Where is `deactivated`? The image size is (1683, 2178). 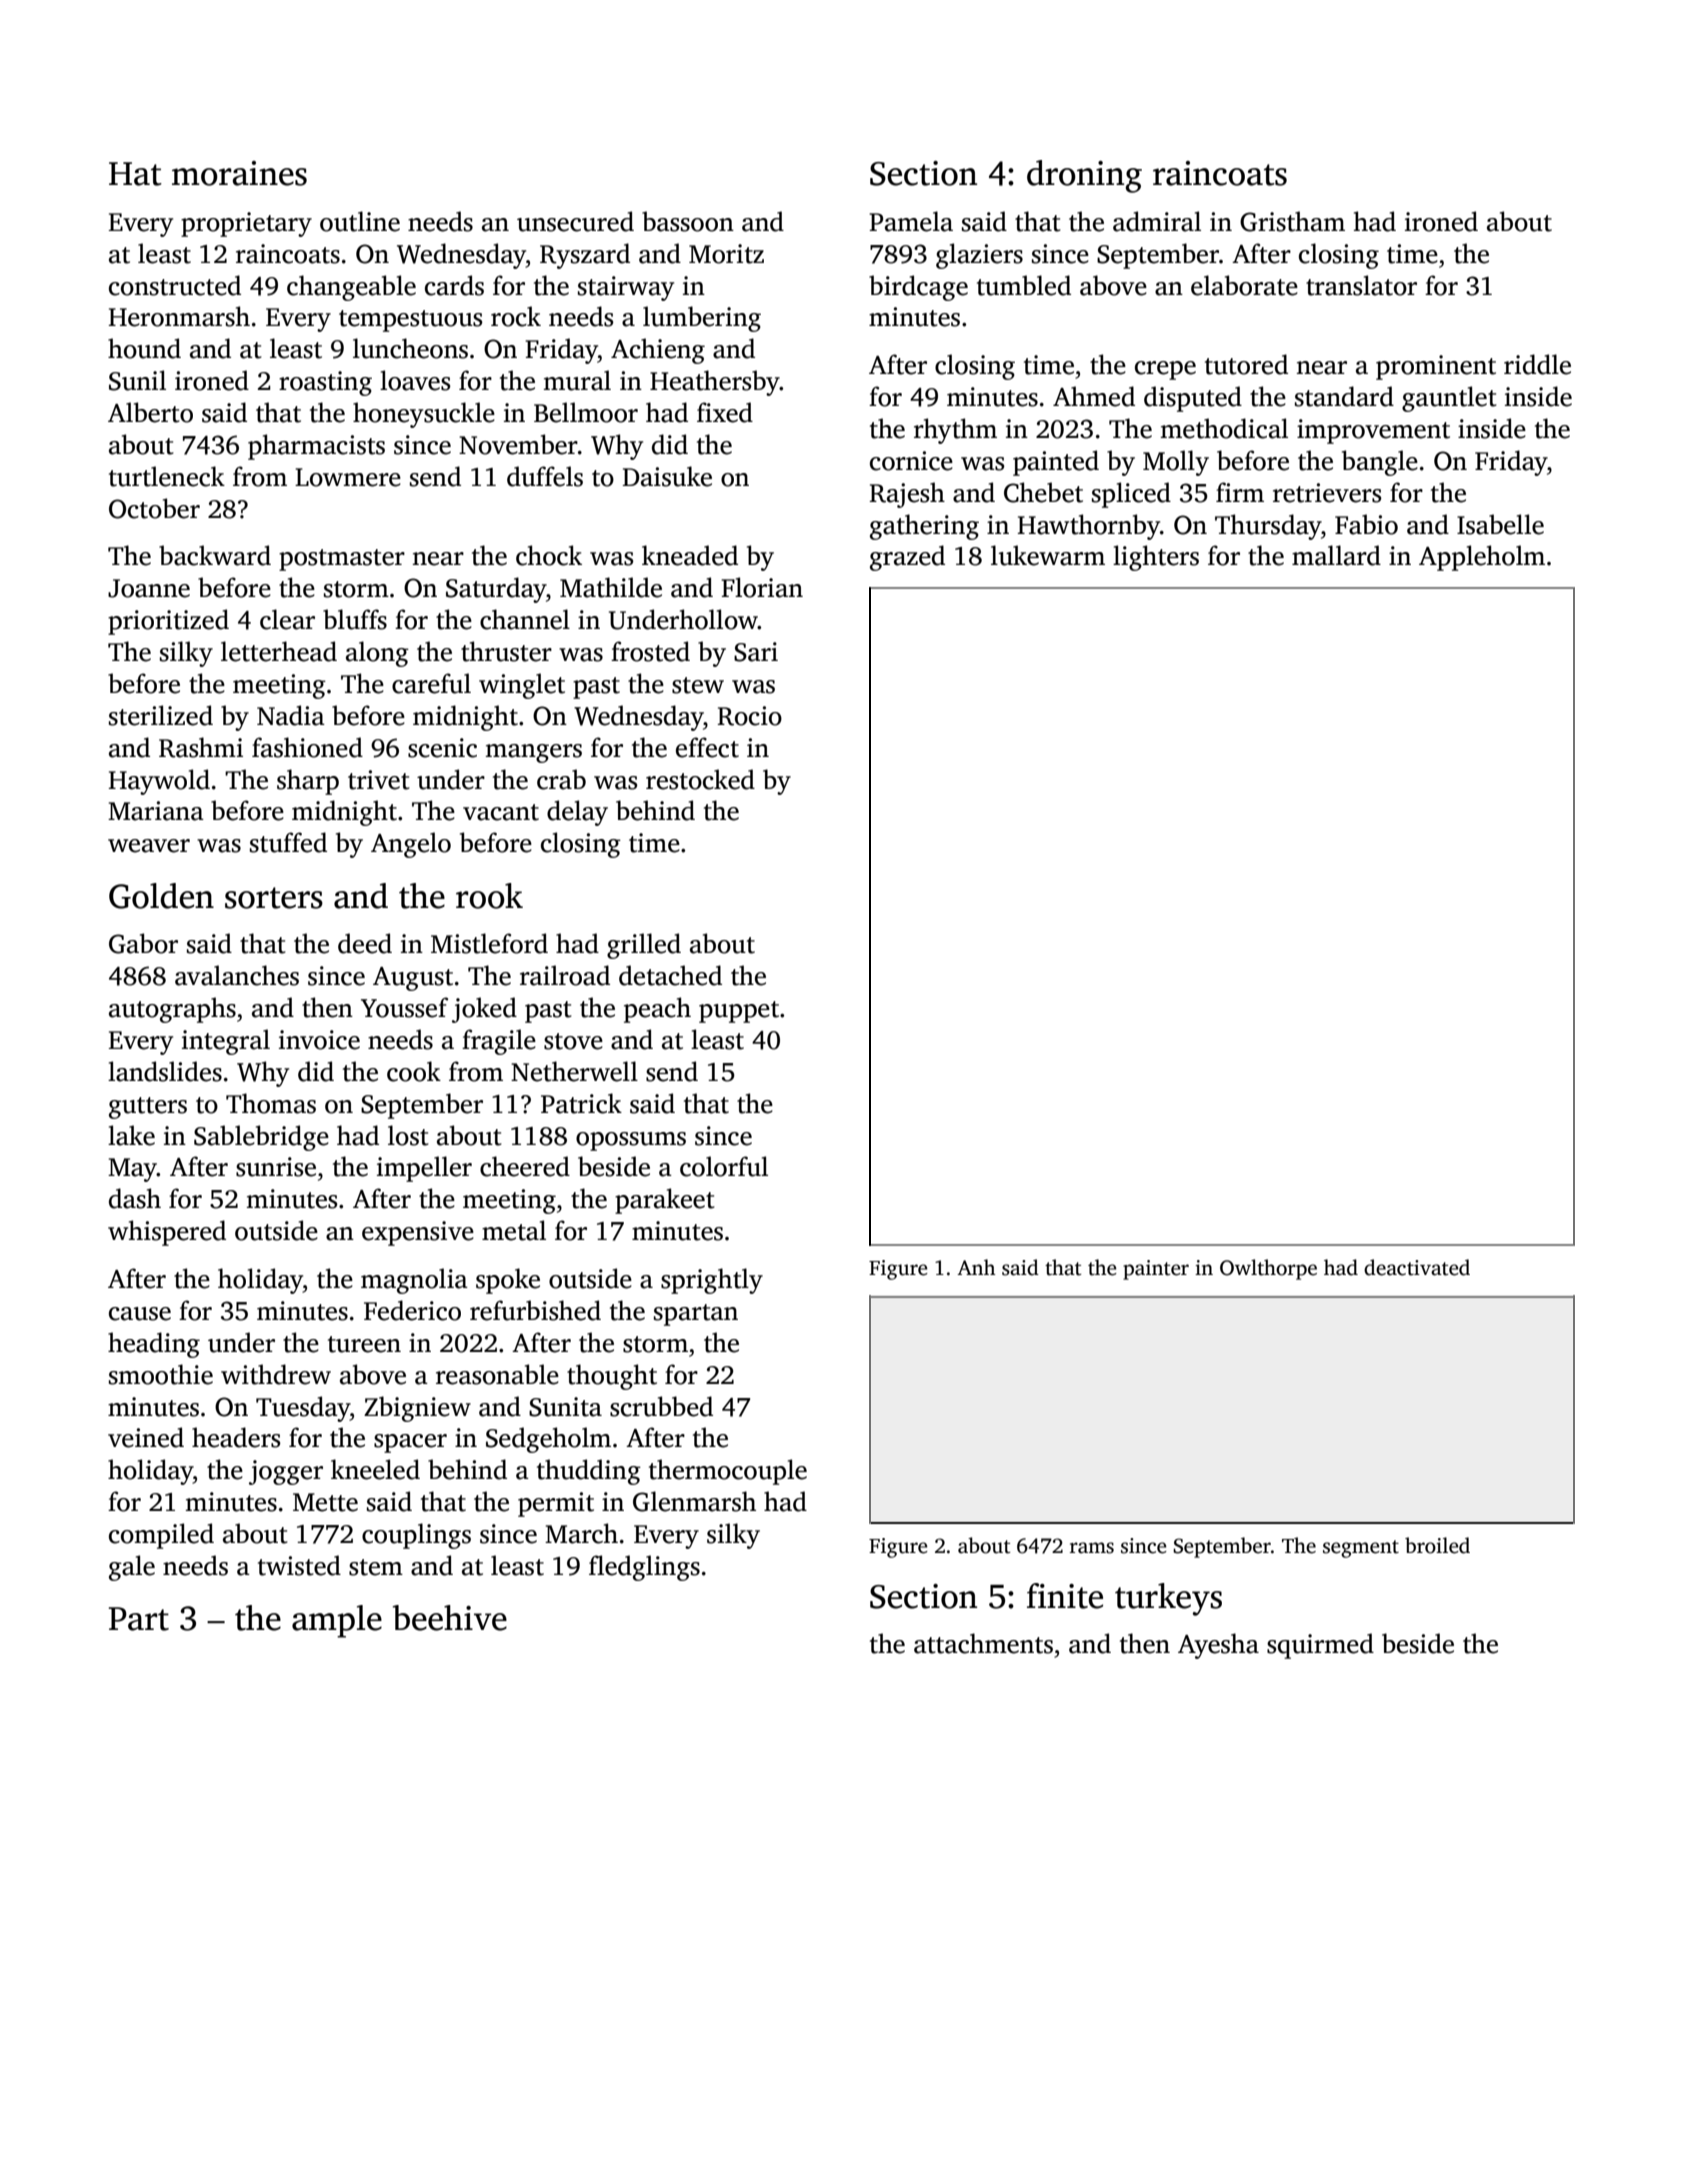 deactivated is located at coordinates (1417, 1267).
